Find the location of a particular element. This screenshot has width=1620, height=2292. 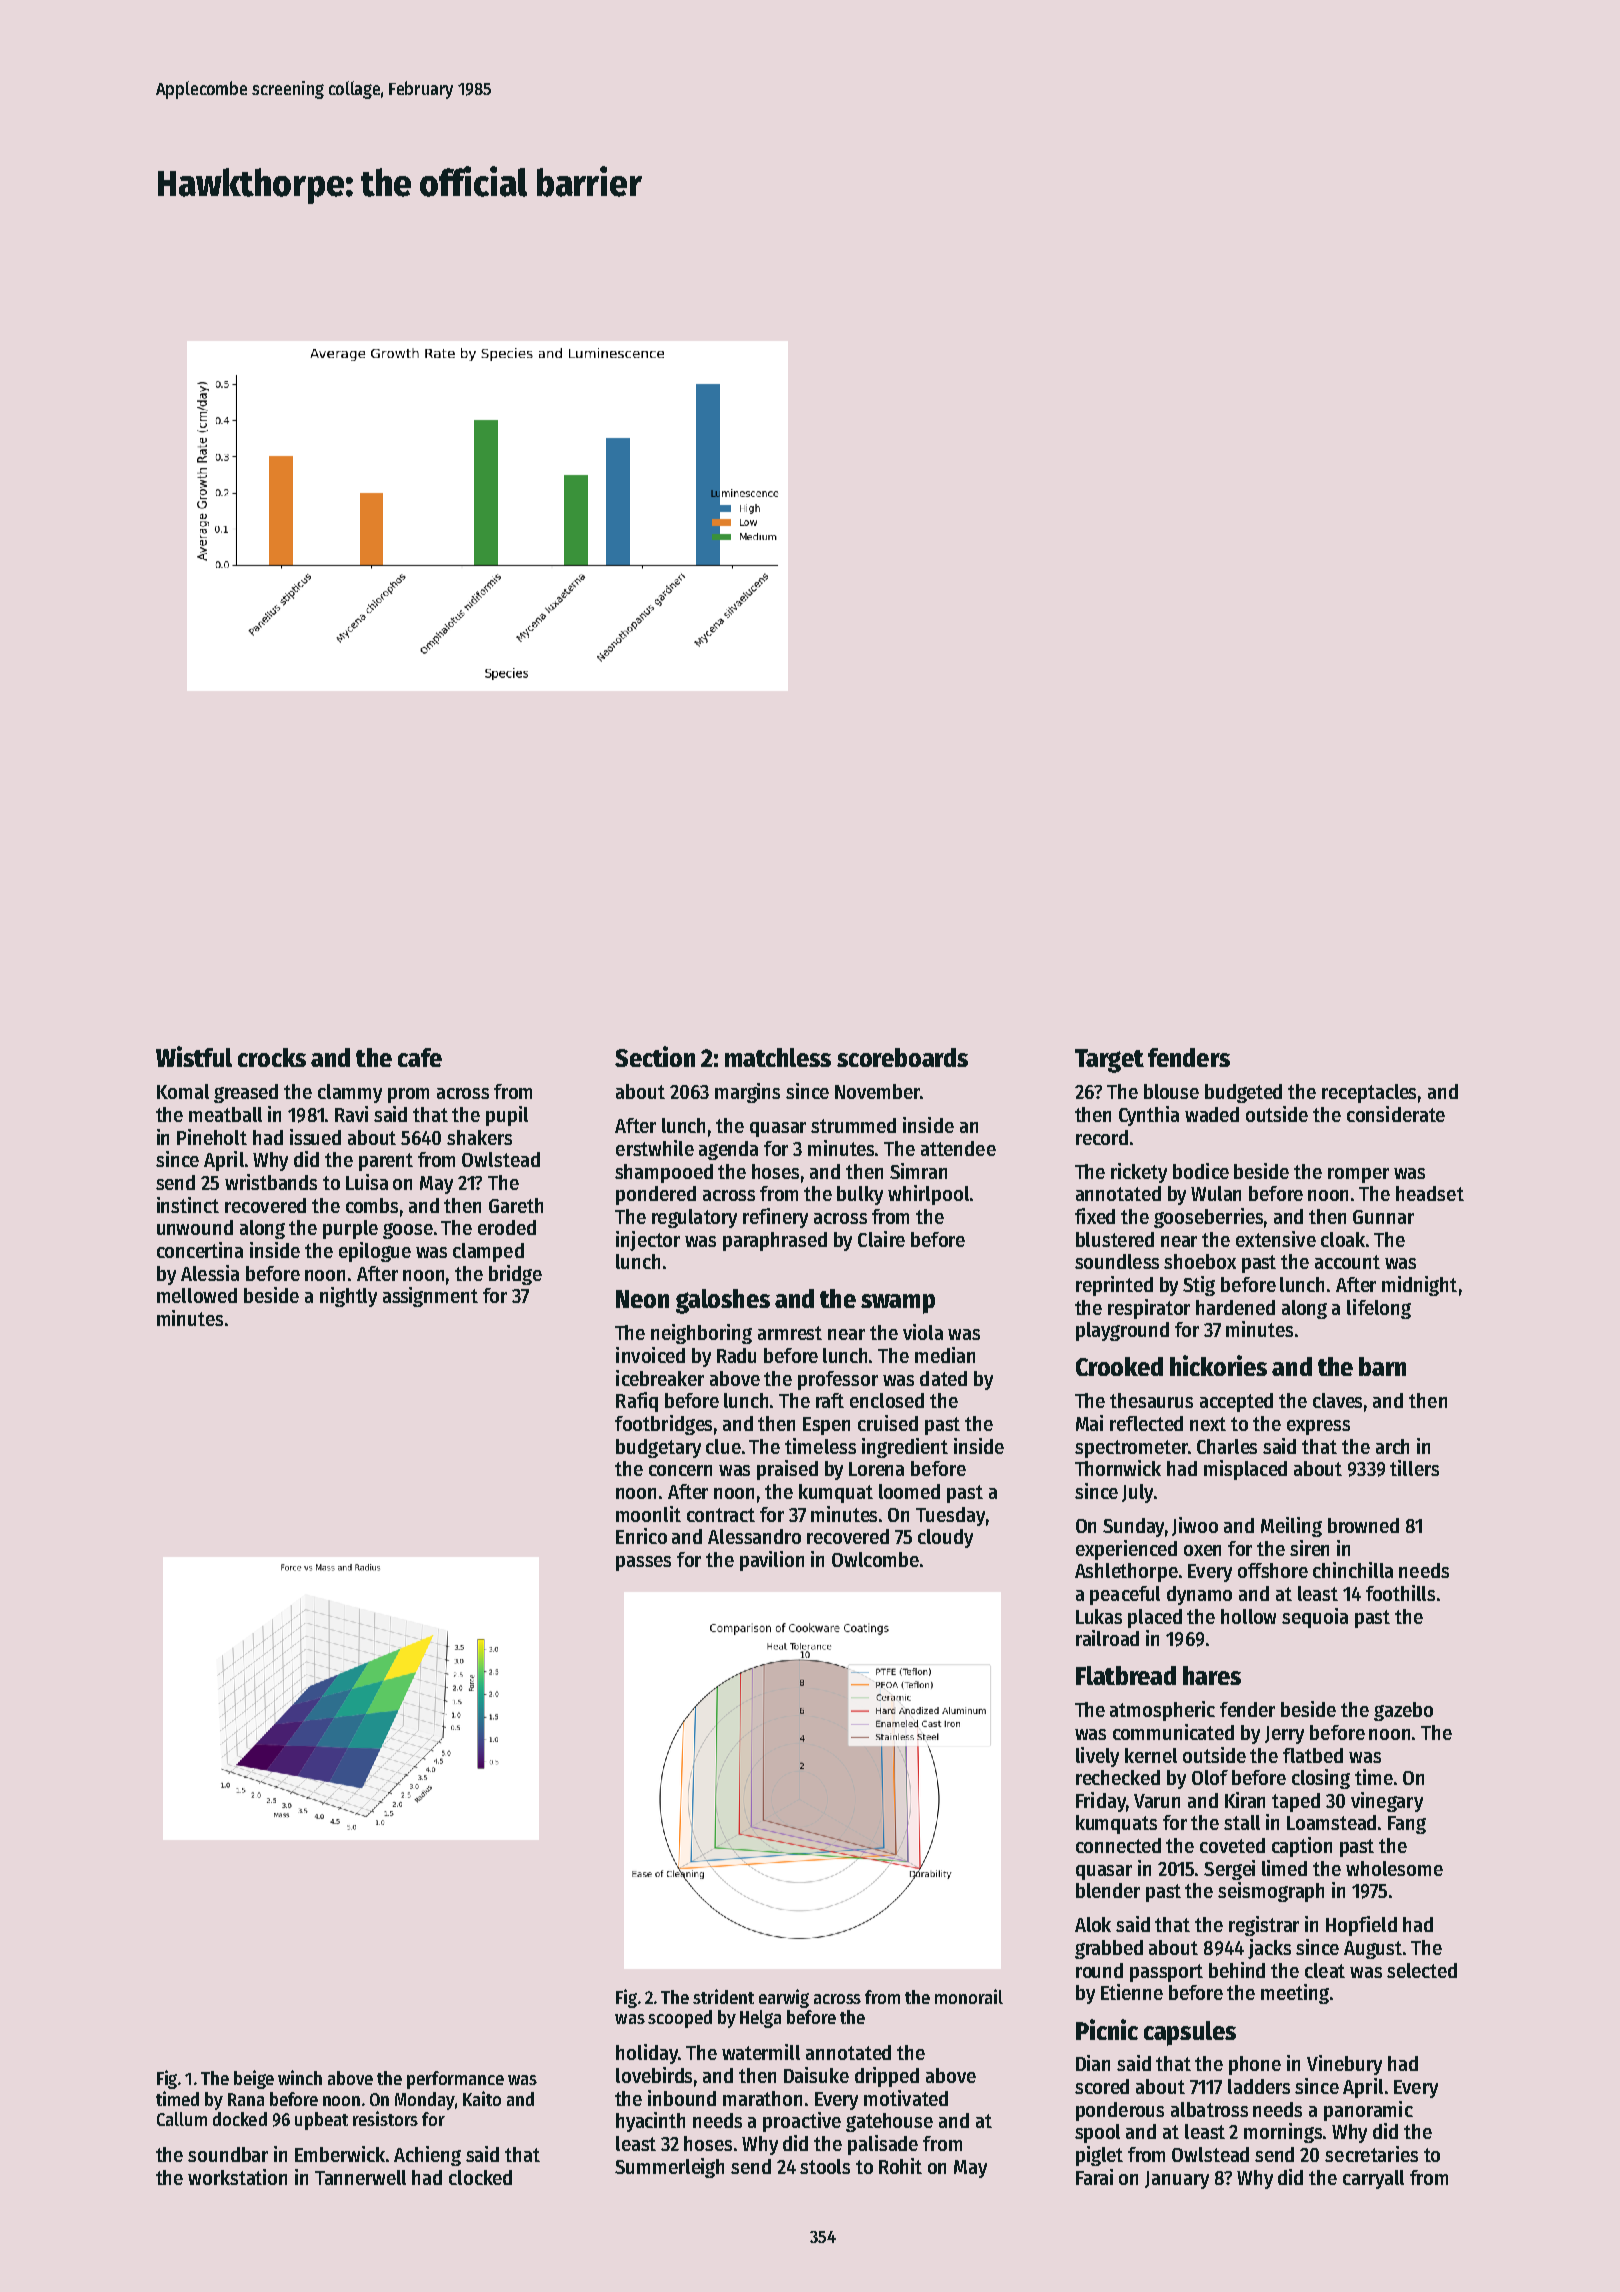

motivated is located at coordinates (906, 2098).
